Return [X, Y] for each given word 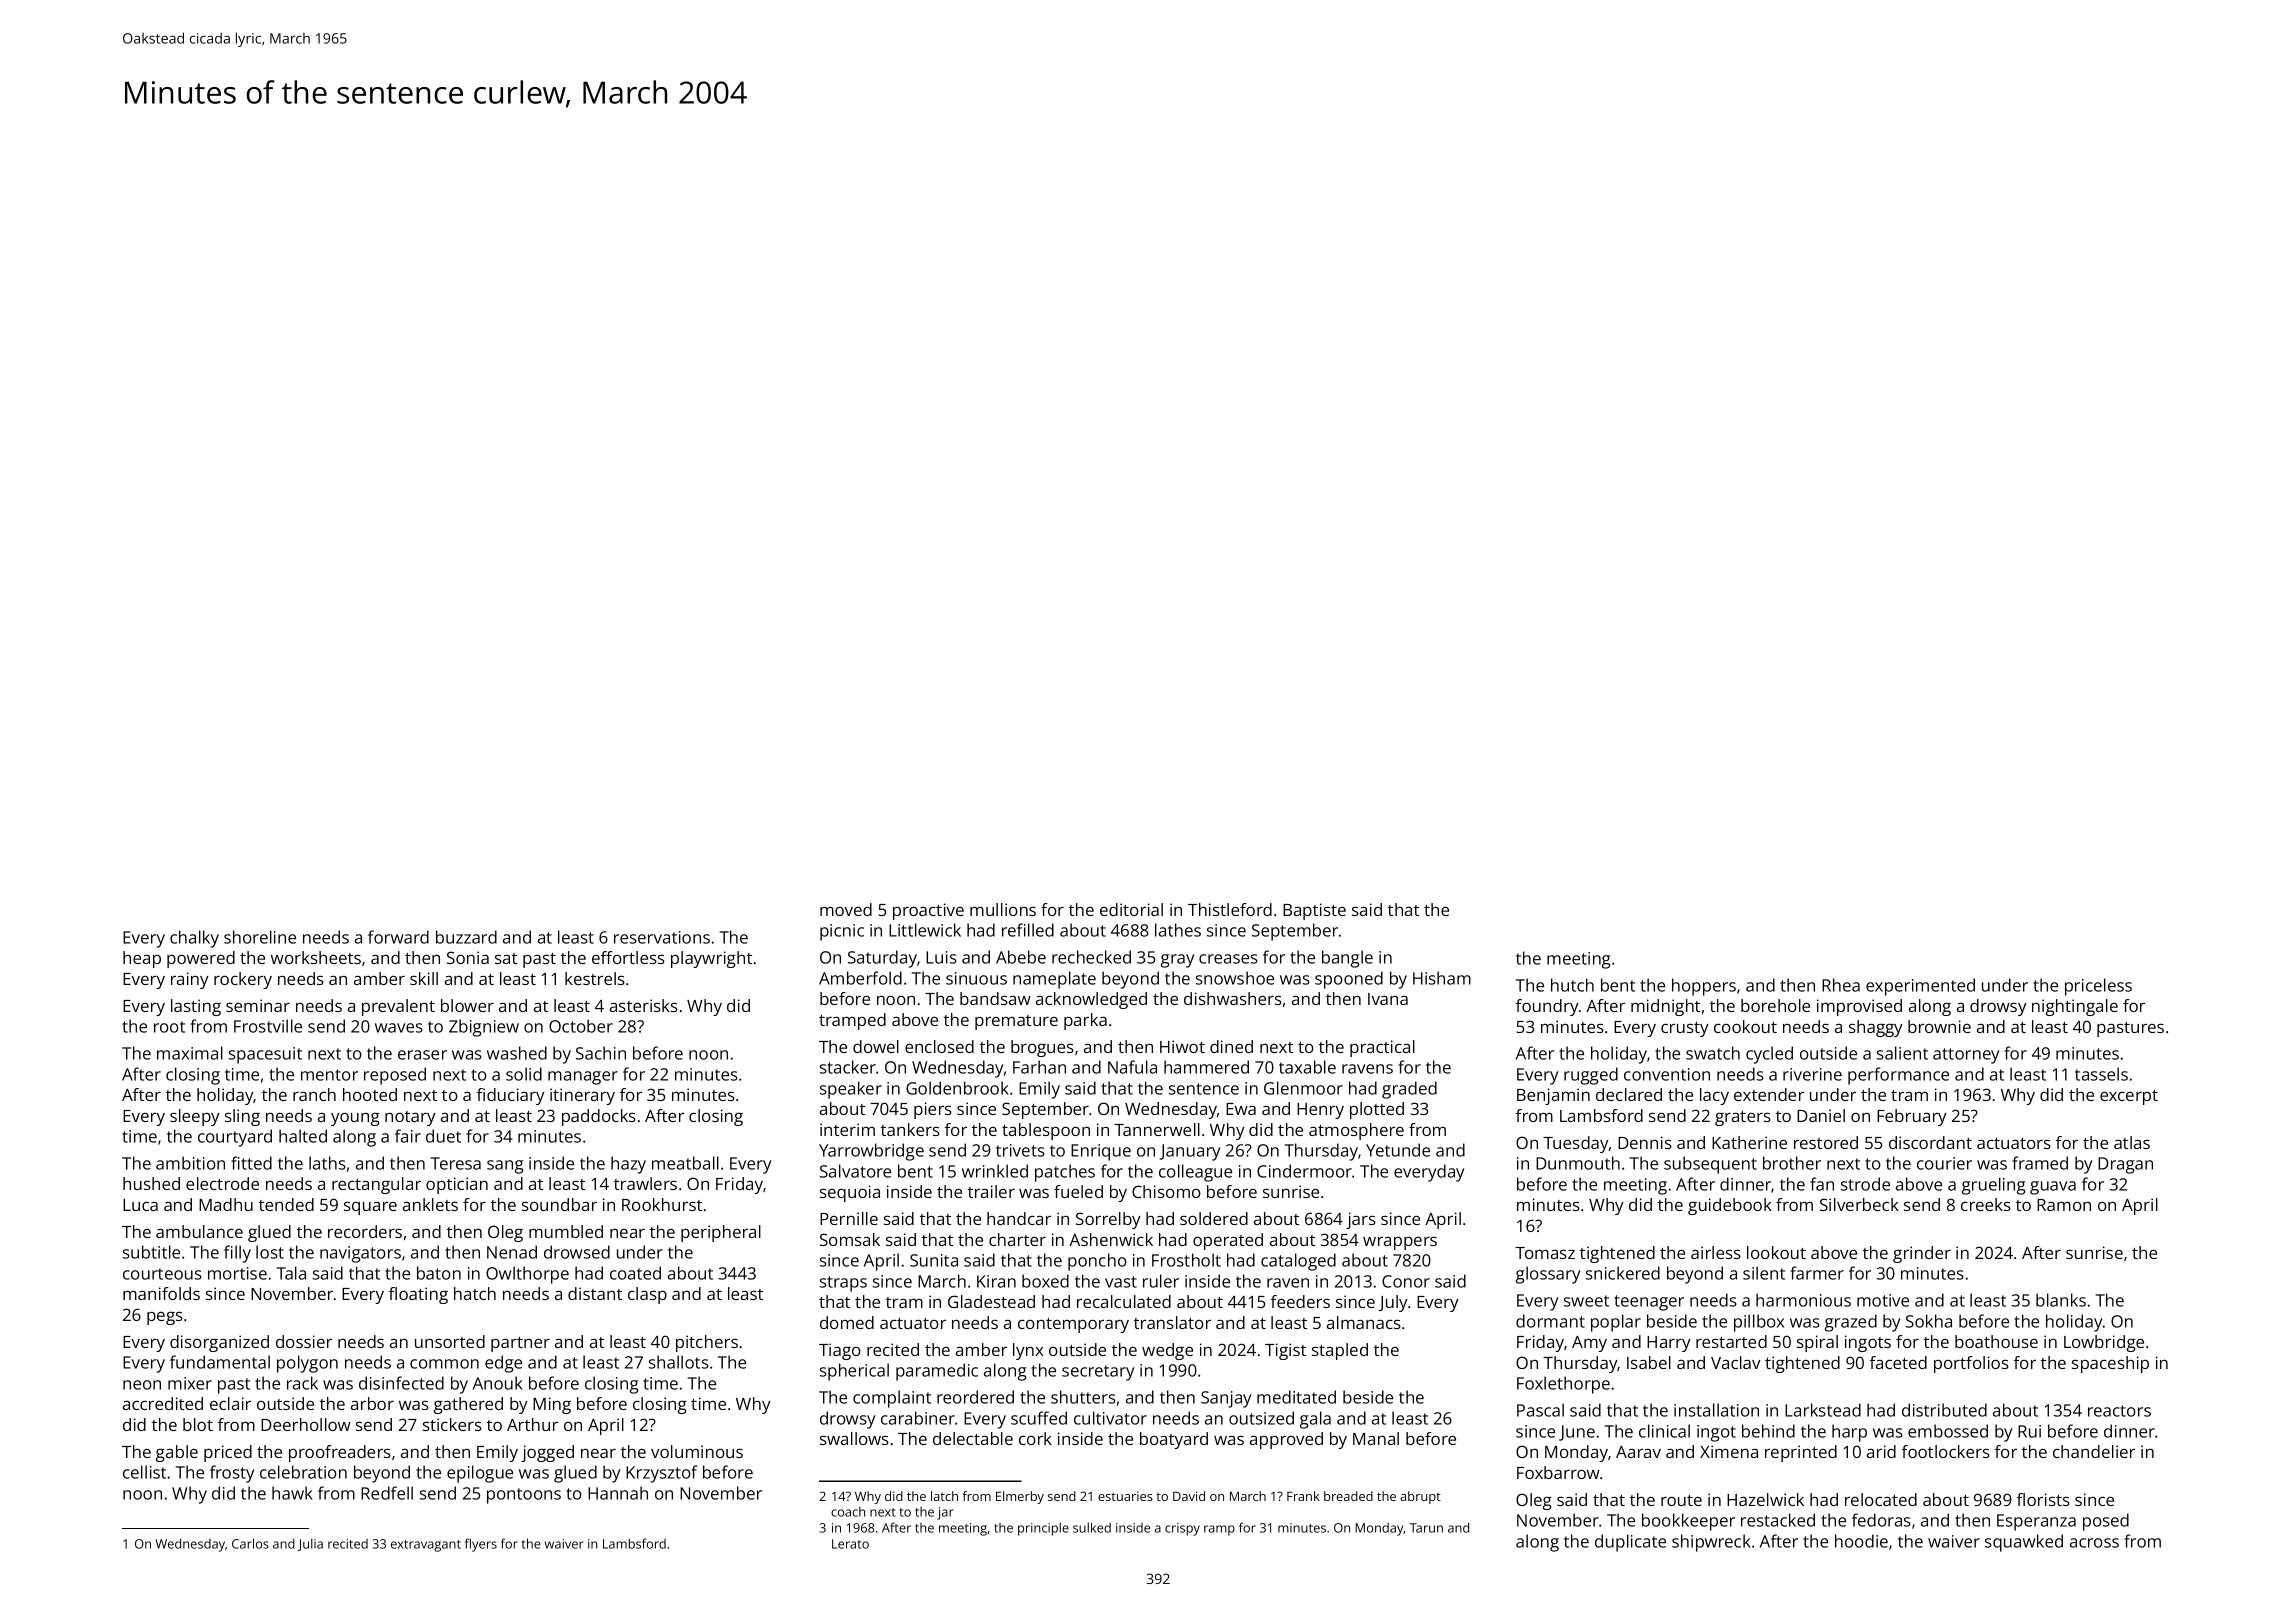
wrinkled [995, 1171]
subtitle [151, 1252]
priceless [2098, 987]
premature [1016, 1022]
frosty [232, 1474]
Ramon [2064, 1205]
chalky [194, 939]
